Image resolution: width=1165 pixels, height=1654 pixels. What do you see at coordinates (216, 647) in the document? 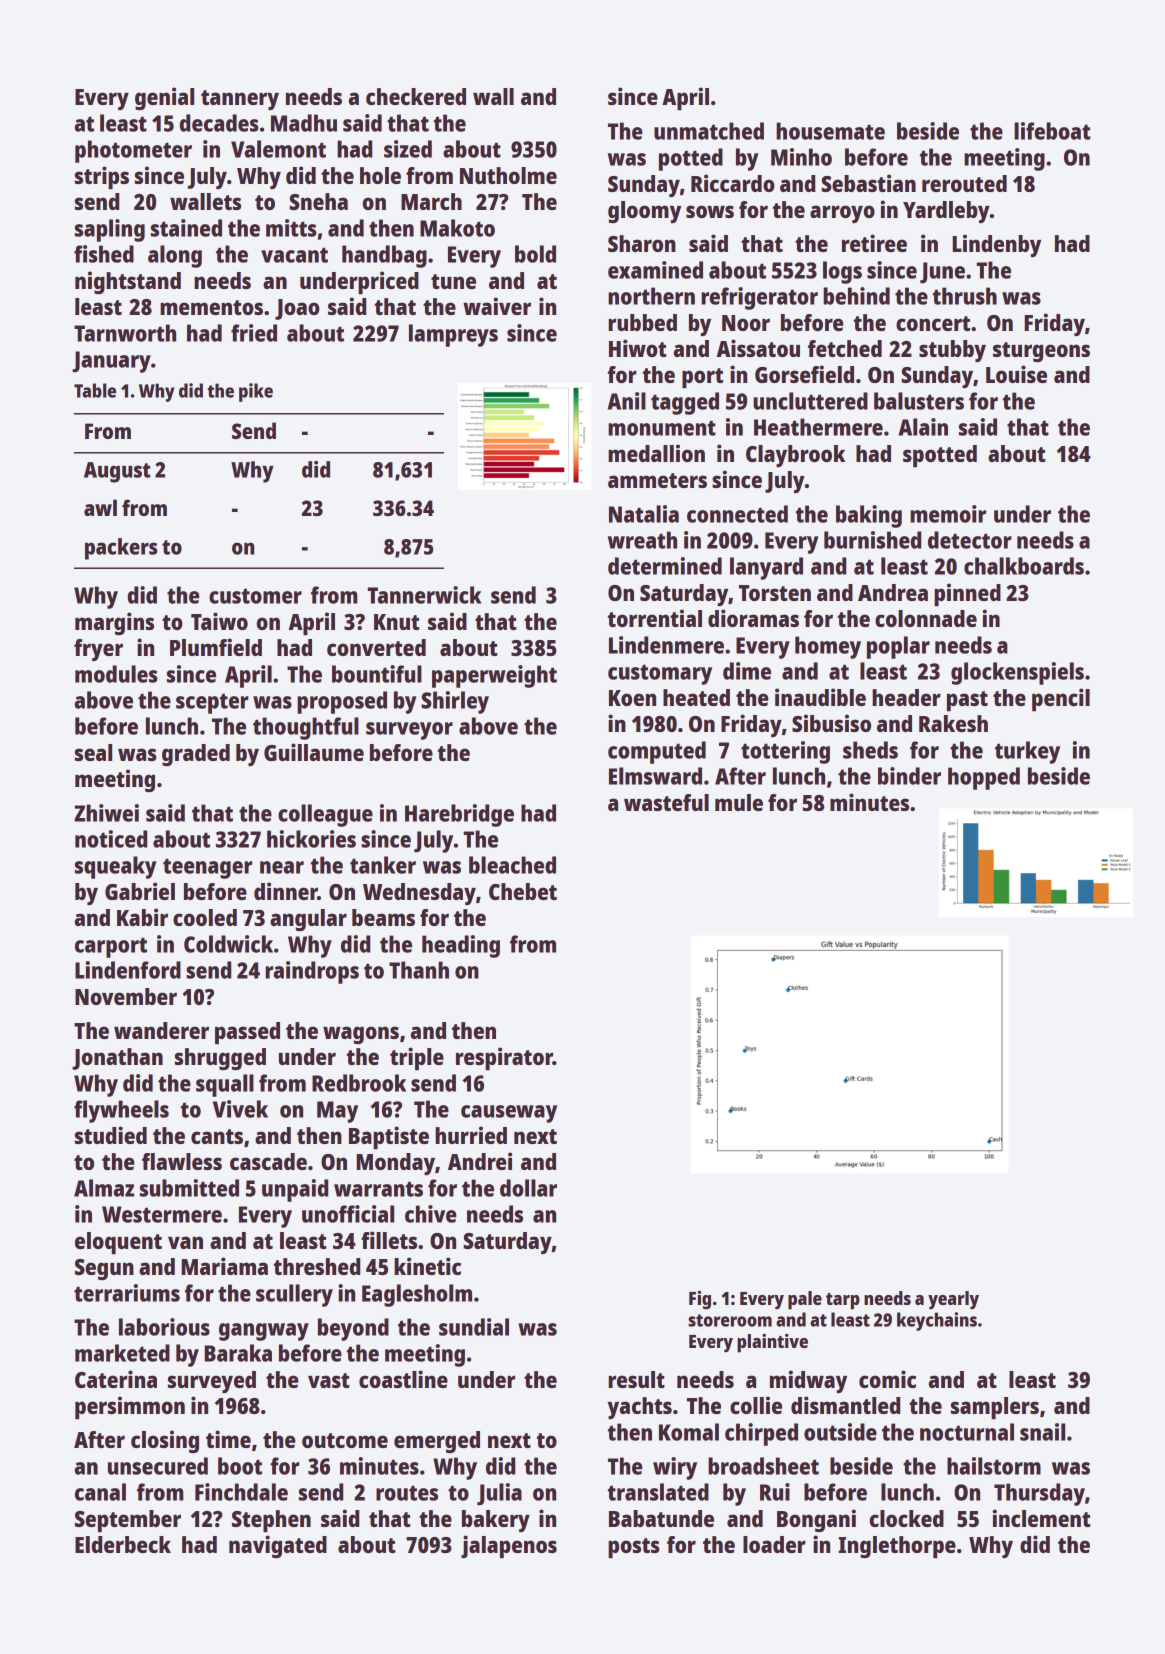
I see `Plumfield` at bounding box center [216, 647].
